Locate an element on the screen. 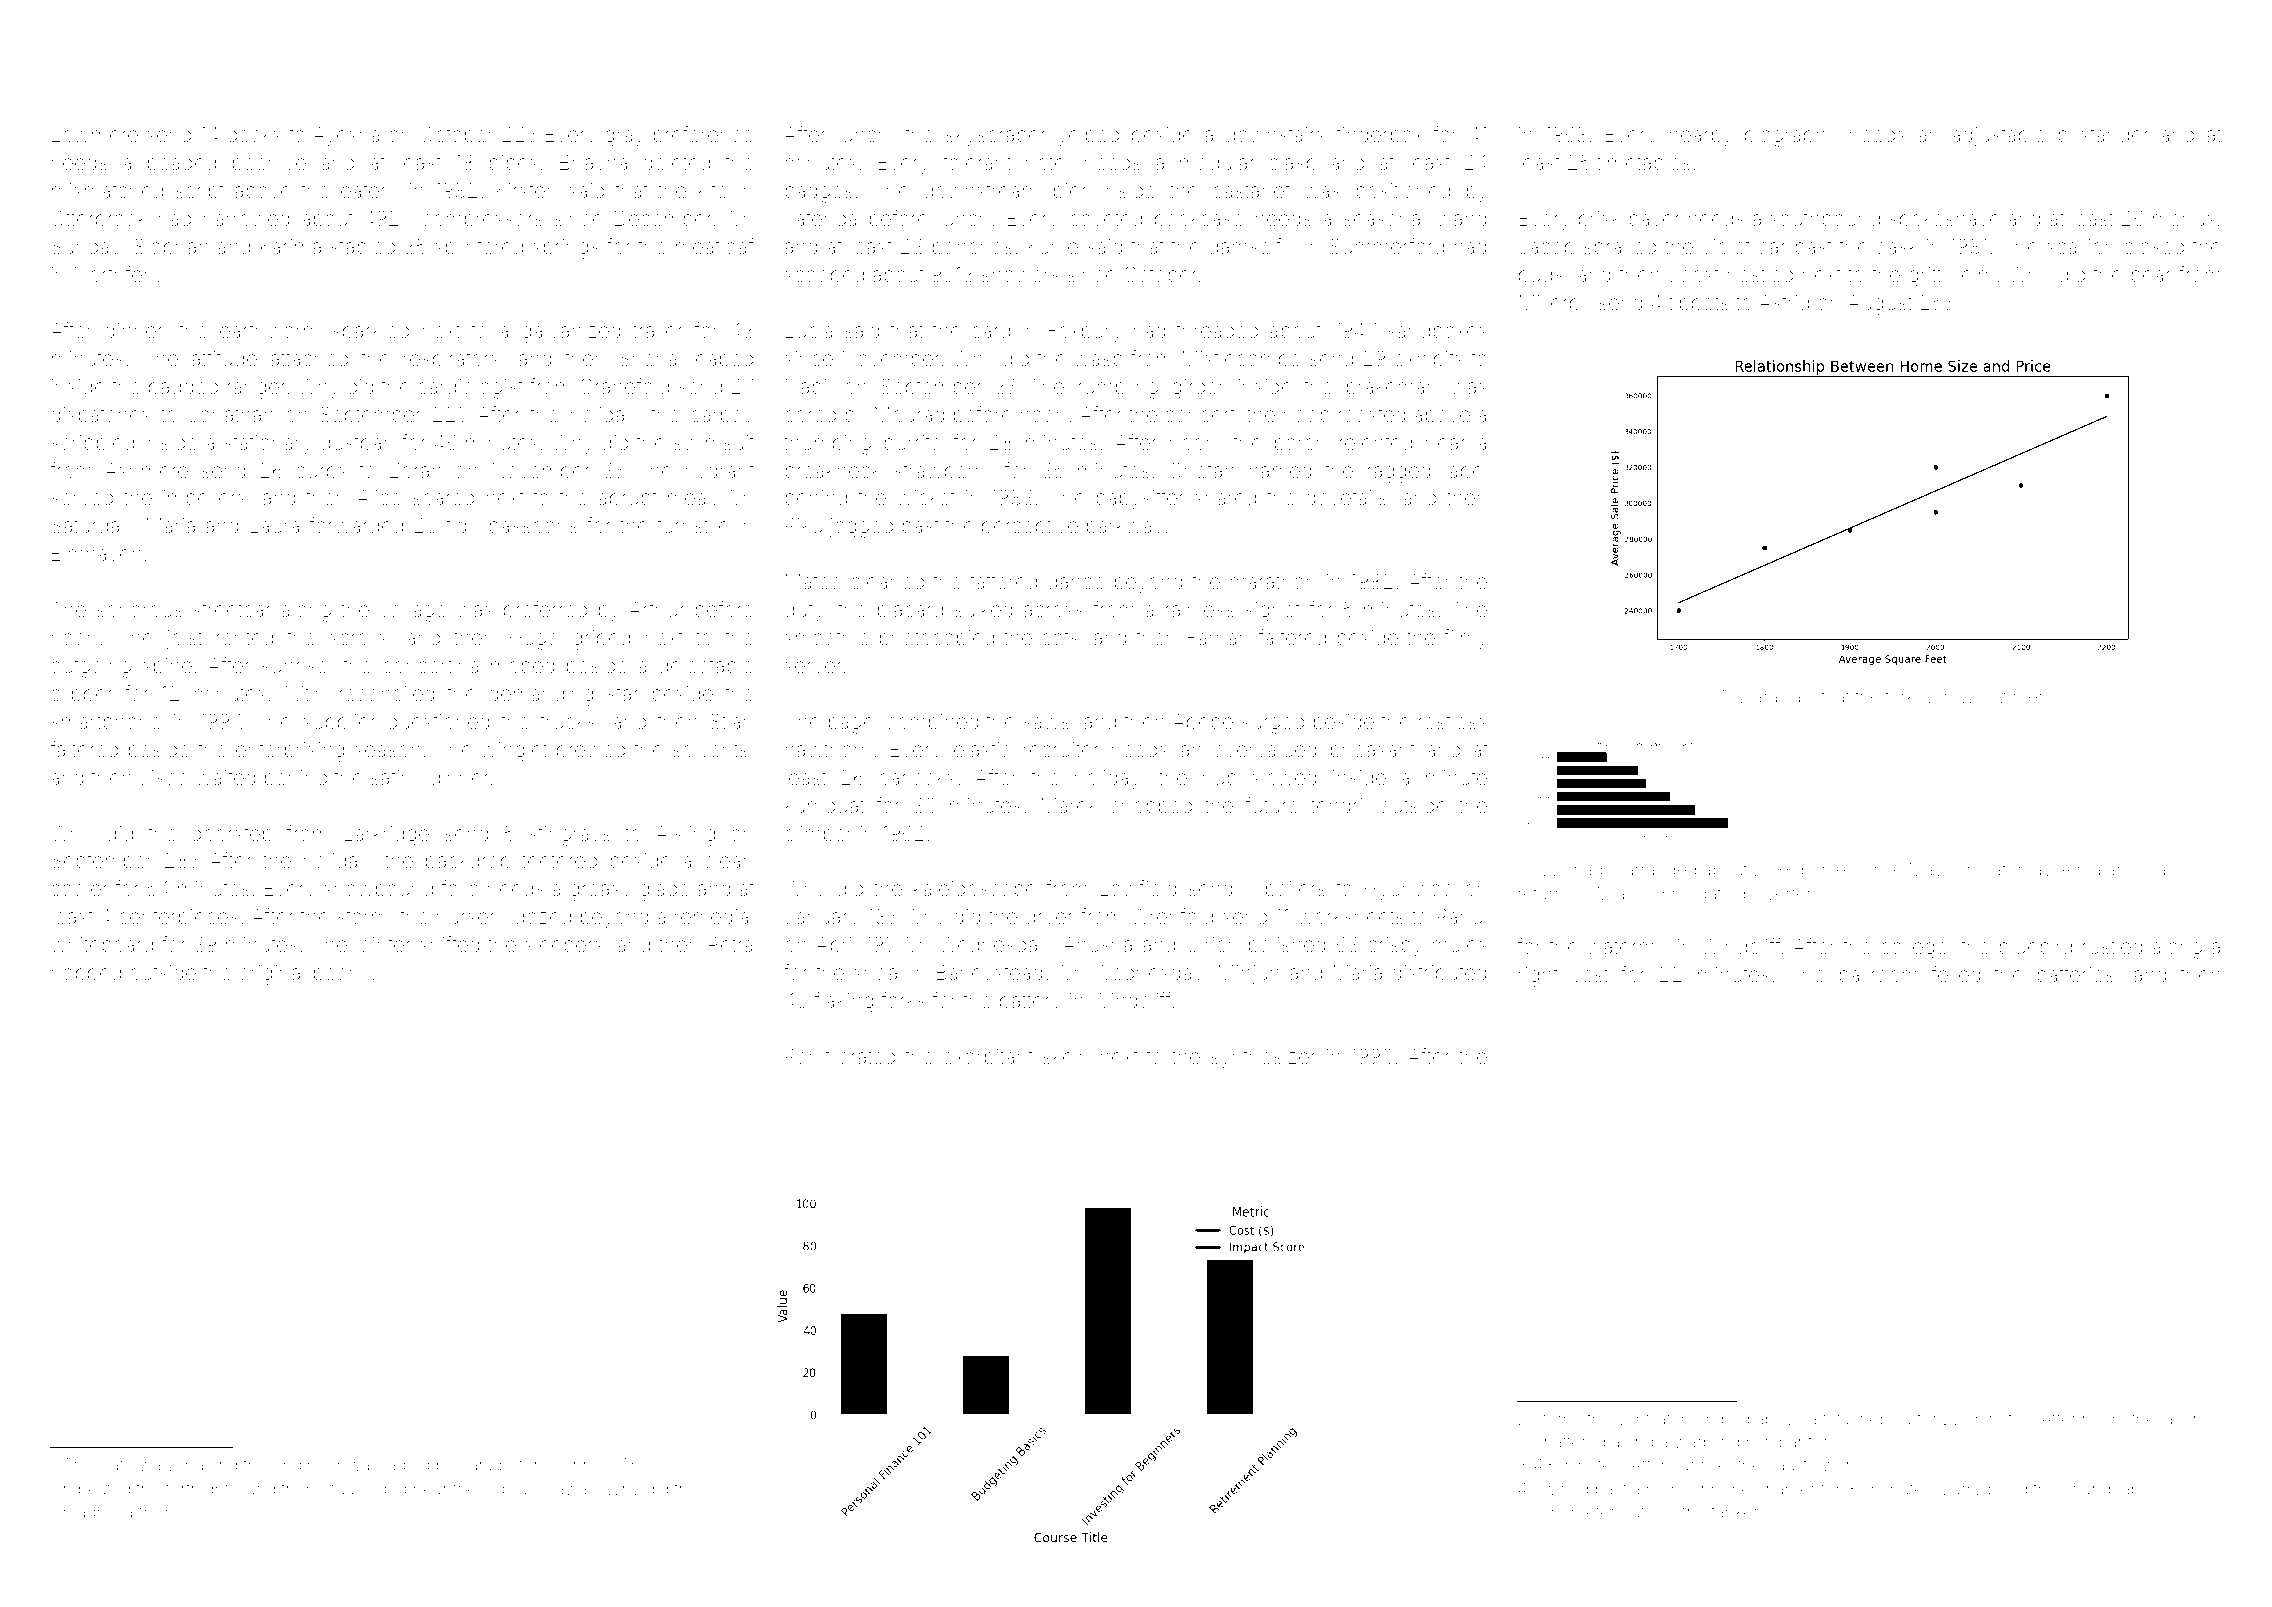 The height and width of the screenshot is (1607, 2272). joist is located at coordinates (184, 639).
